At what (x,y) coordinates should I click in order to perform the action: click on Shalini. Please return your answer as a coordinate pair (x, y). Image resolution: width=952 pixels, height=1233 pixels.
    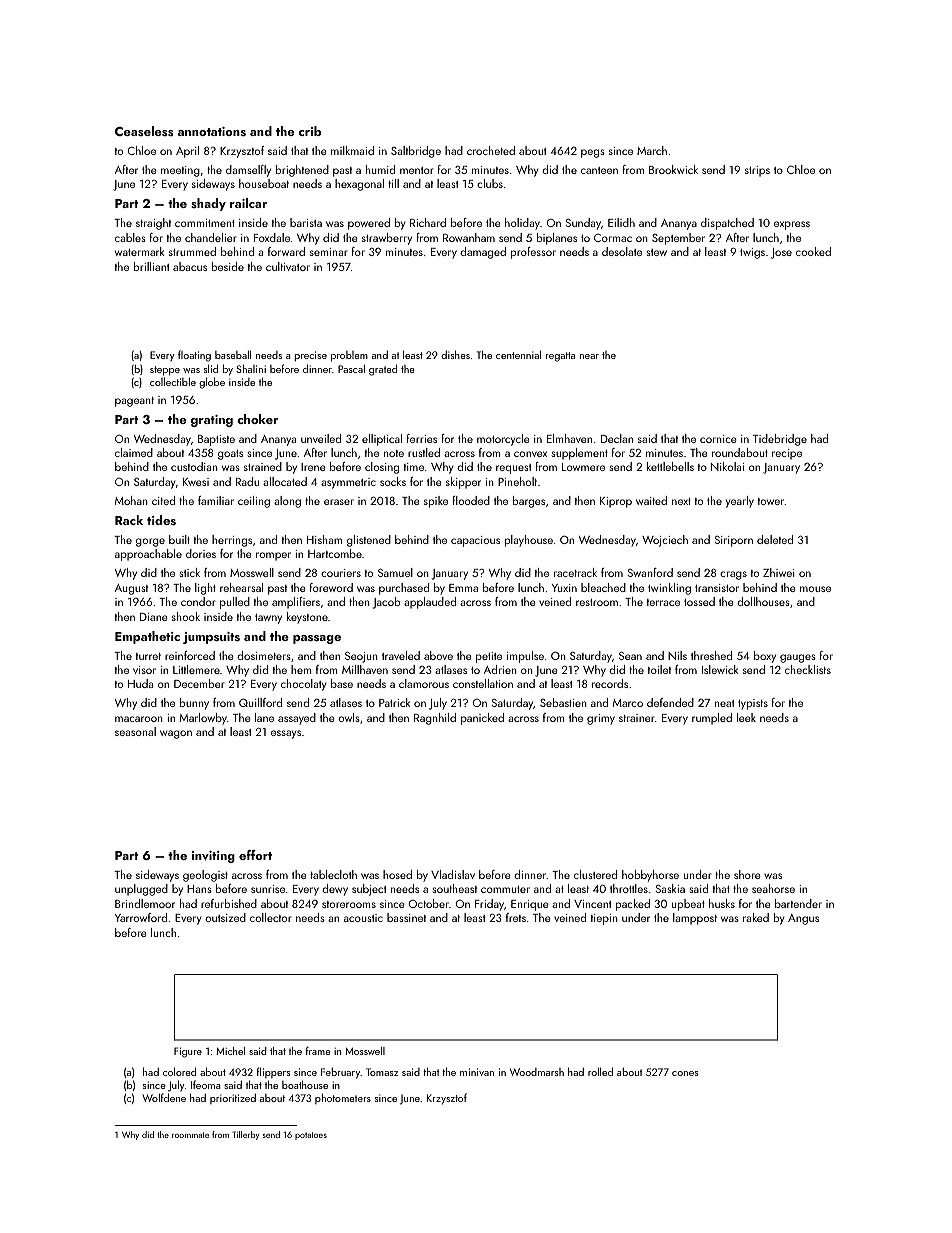
    Looking at the image, I should click on (251, 369).
